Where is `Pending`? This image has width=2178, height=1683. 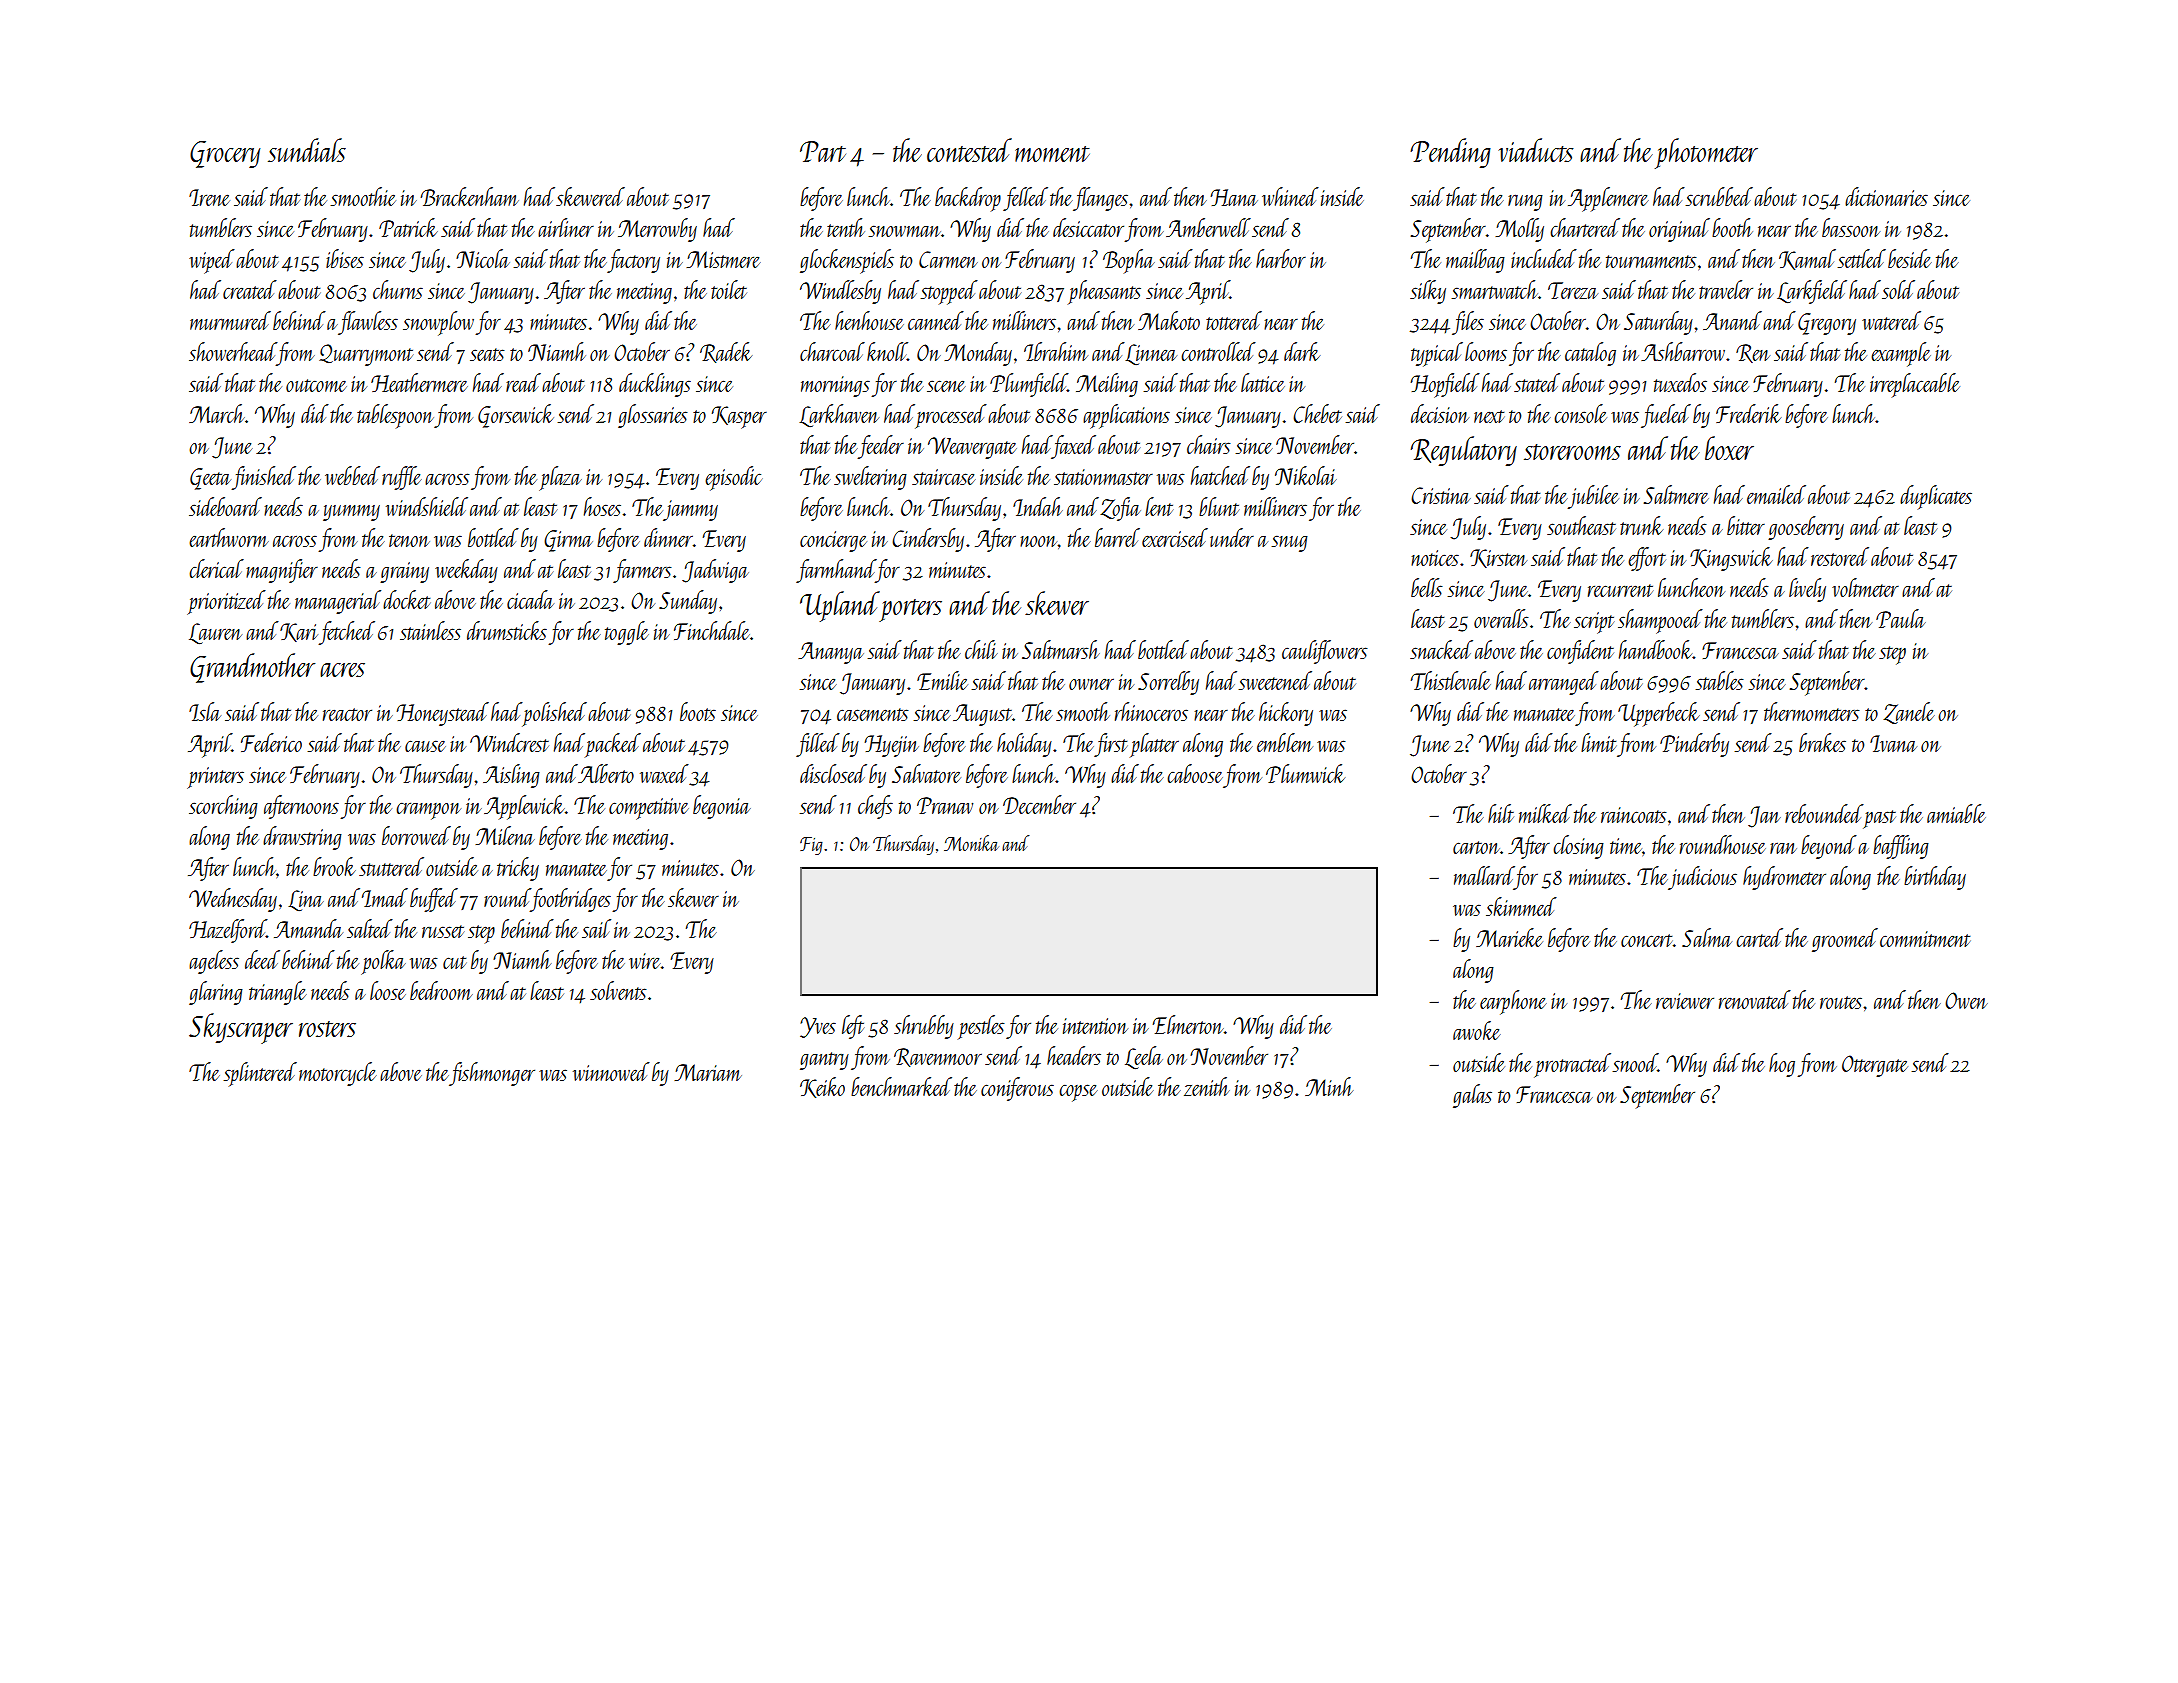
Pending is located at coordinates (1450, 153).
